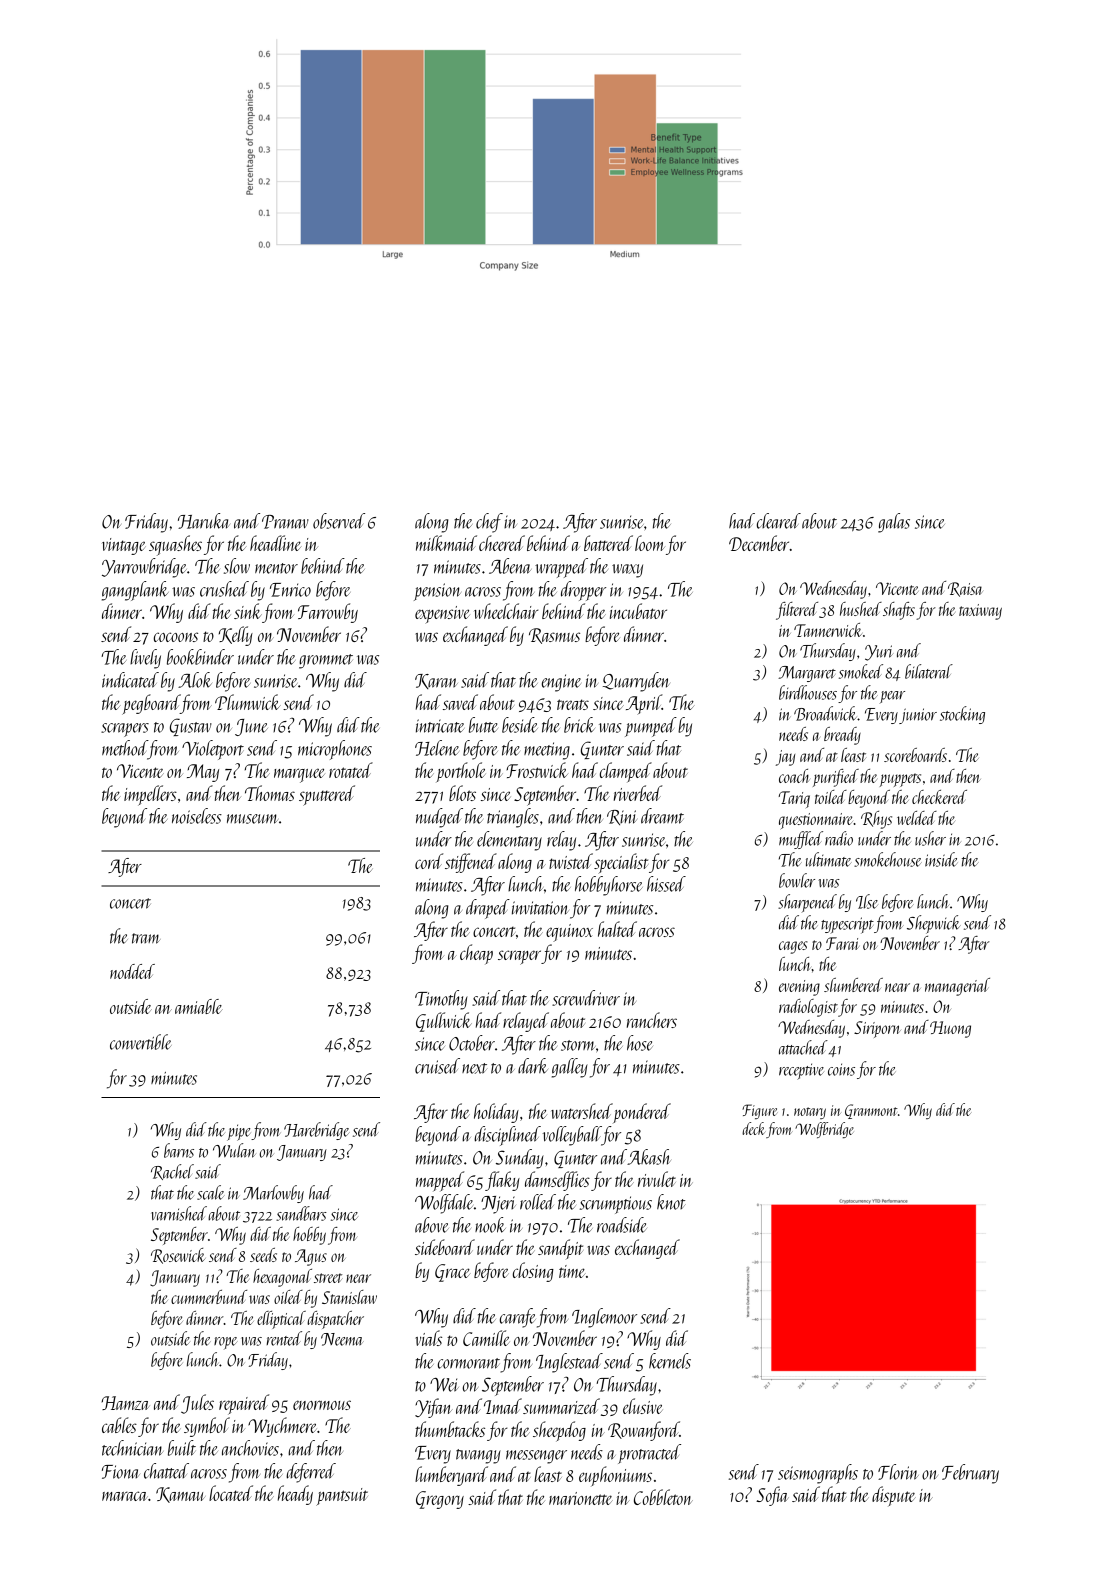 Image resolution: width=1109 pixels, height=1569 pixels. I want to click on mentor, so click(276, 568).
